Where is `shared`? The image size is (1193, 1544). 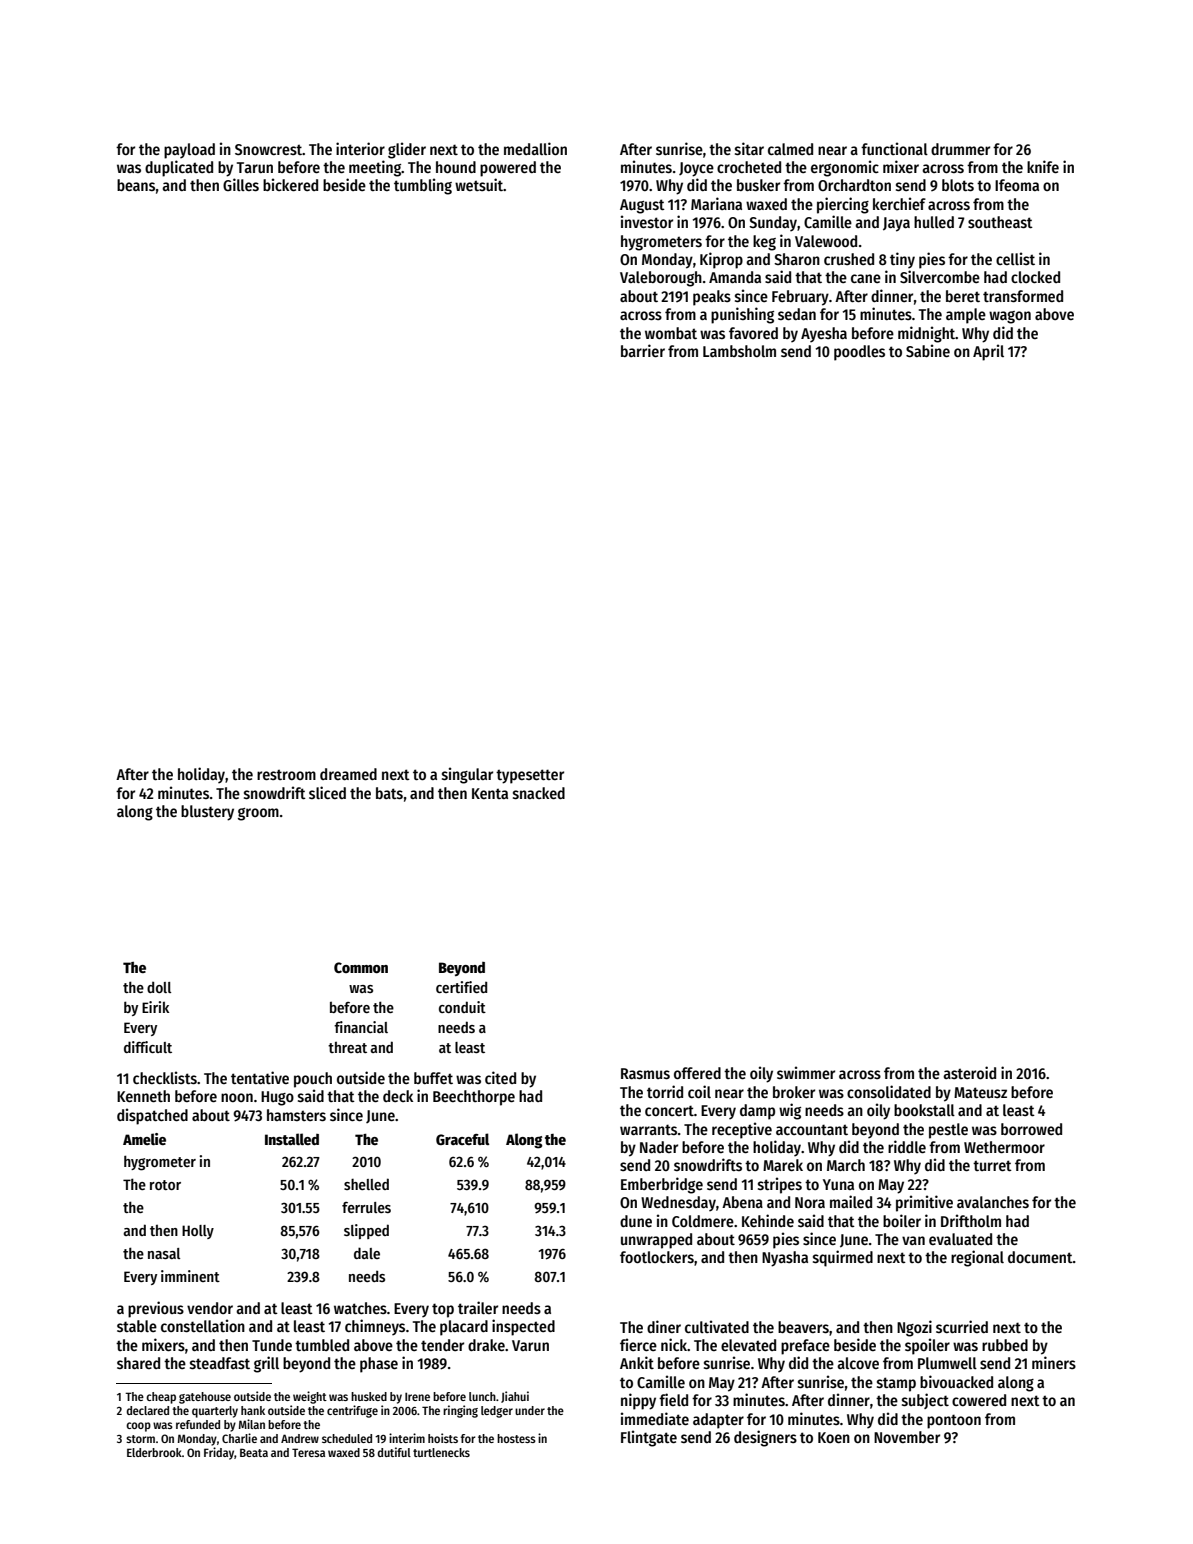 shared is located at coordinates (138, 1363).
